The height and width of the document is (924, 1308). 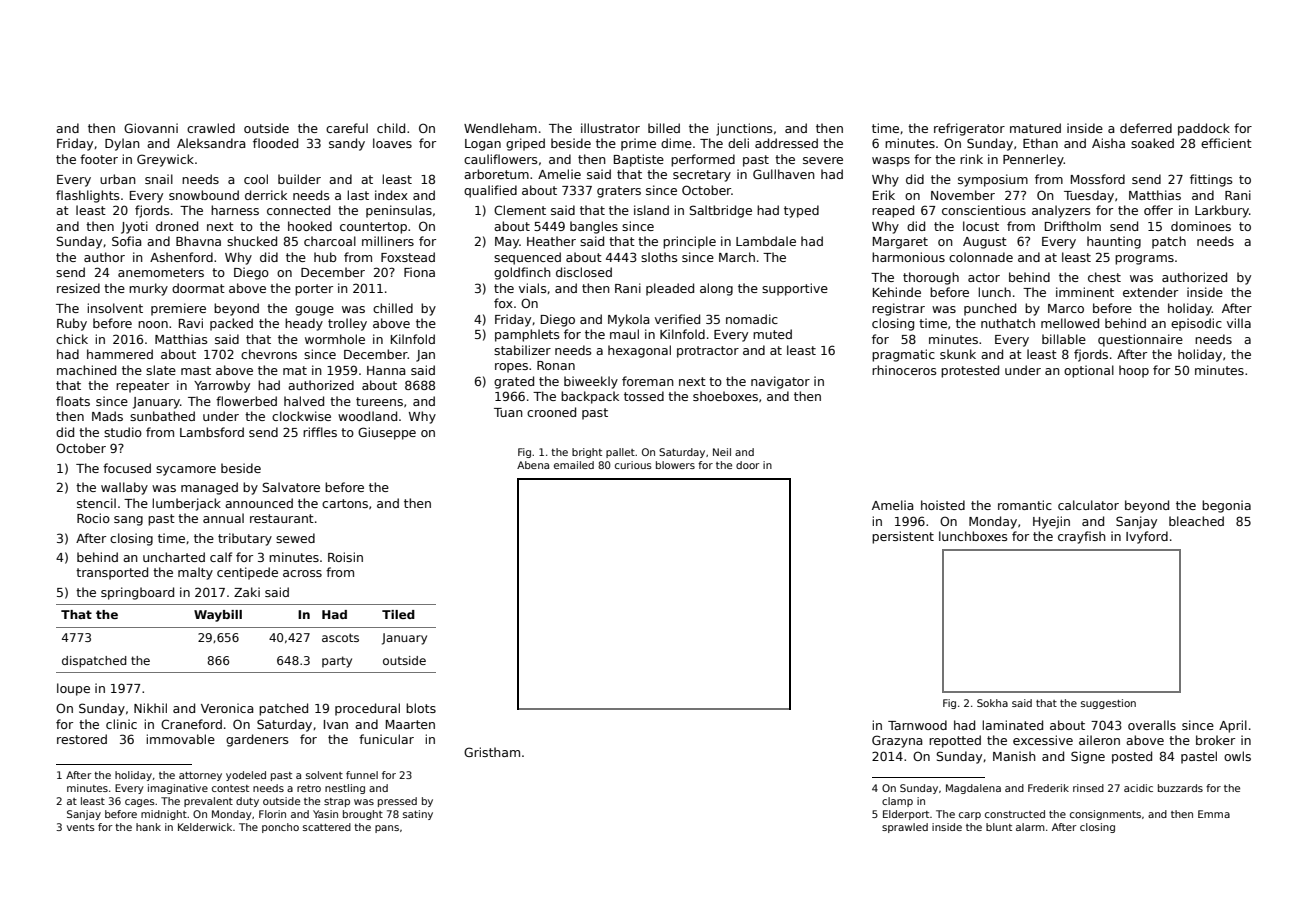 What do you see at coordinates (379, 401) in the document?
I see `tureens` at bounding box center [379, 401].
